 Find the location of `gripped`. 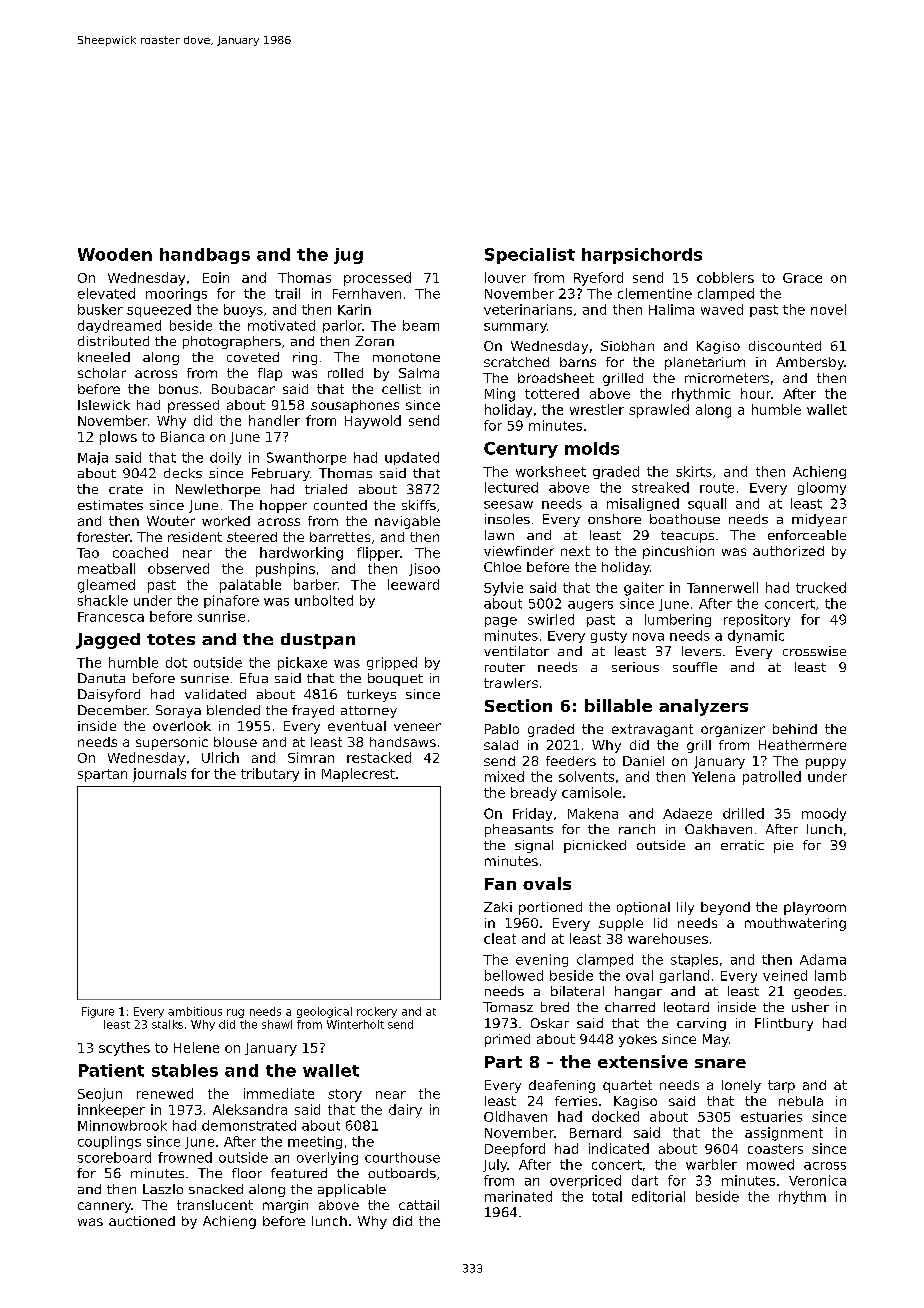

gripped is located at coordinates (392, 663).
